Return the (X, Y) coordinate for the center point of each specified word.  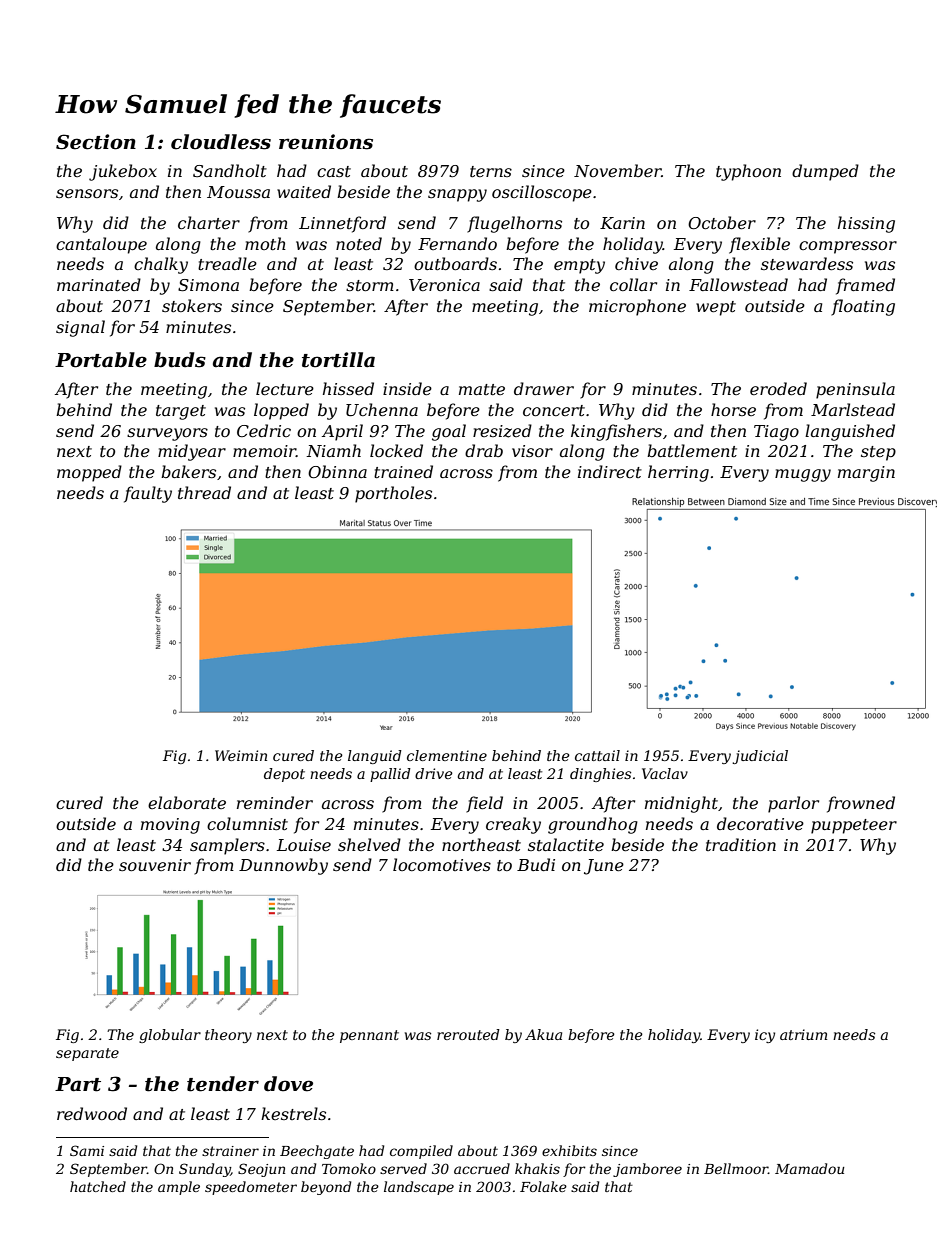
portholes (393, 494)
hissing (866, 224)
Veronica (444, 285)
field (484, 804)
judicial (760, 757)
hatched (98, 1186)
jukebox (123, 172)
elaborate (187, 802)
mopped (89, 473)
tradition (741, 844)
